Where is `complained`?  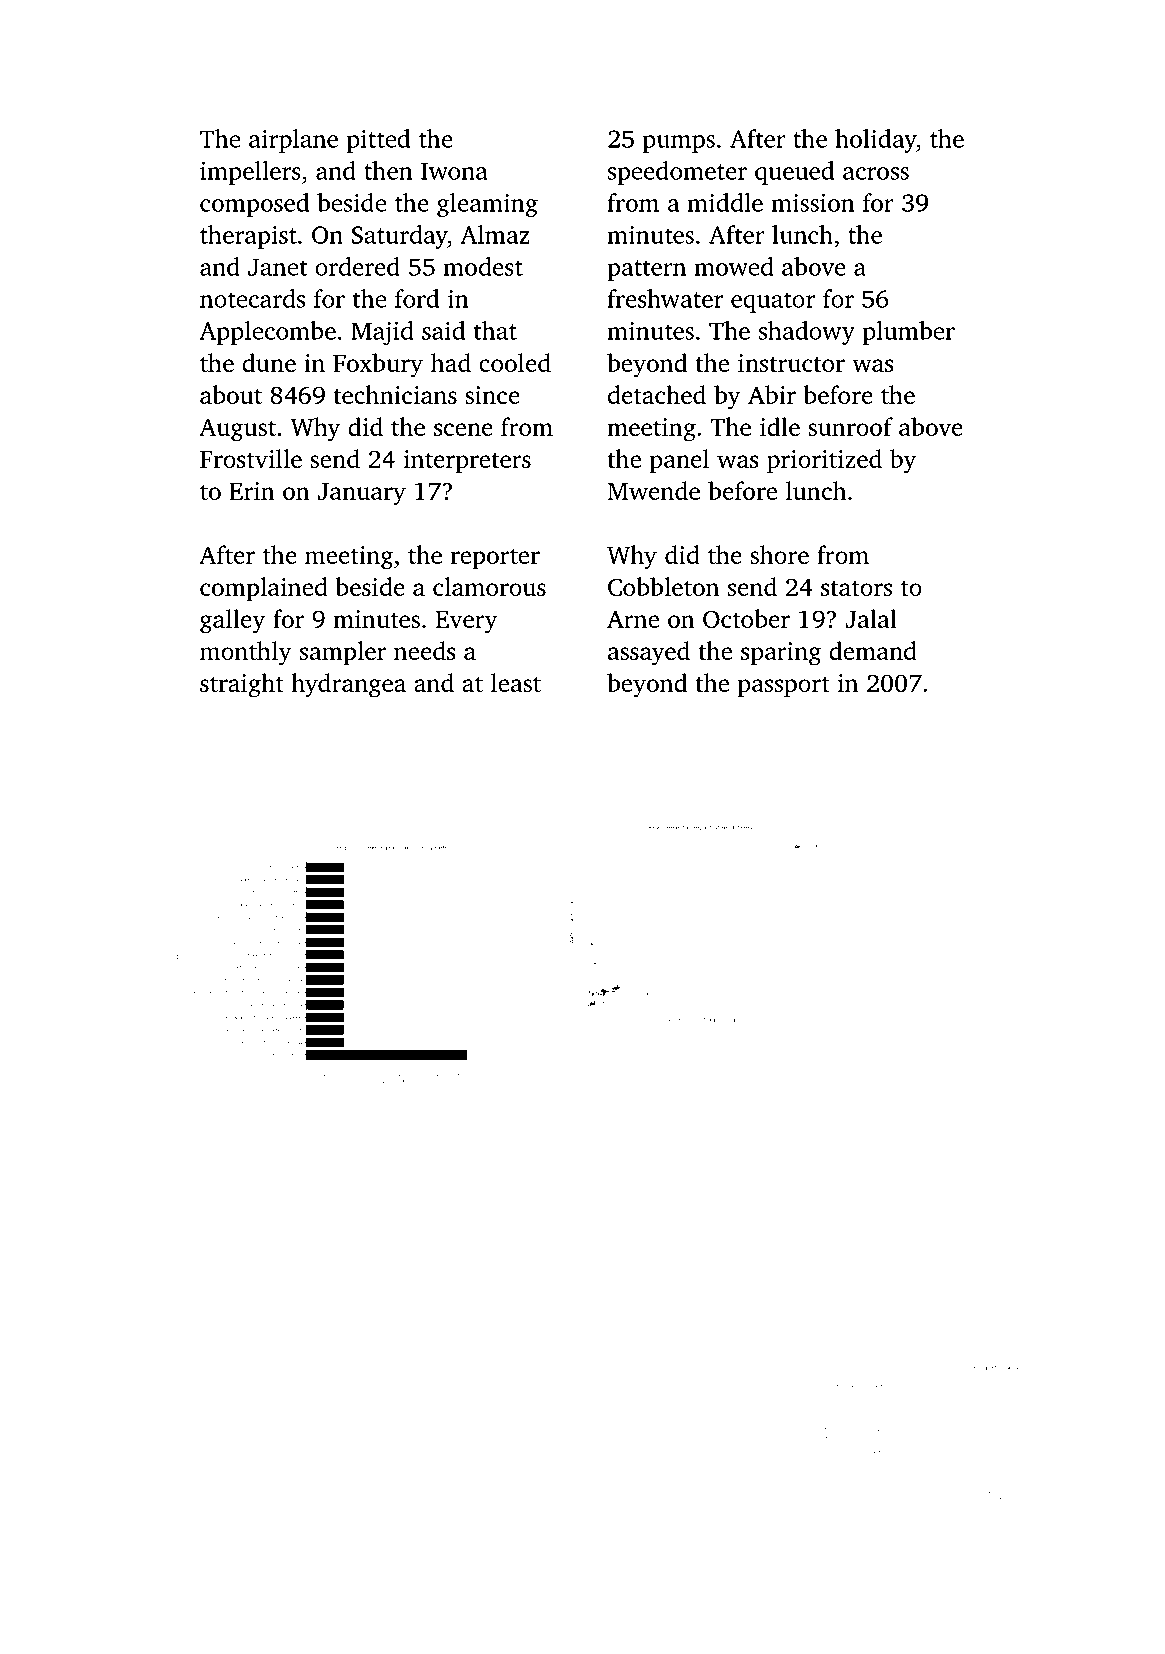
complained is located at coordinates (264, 589).
